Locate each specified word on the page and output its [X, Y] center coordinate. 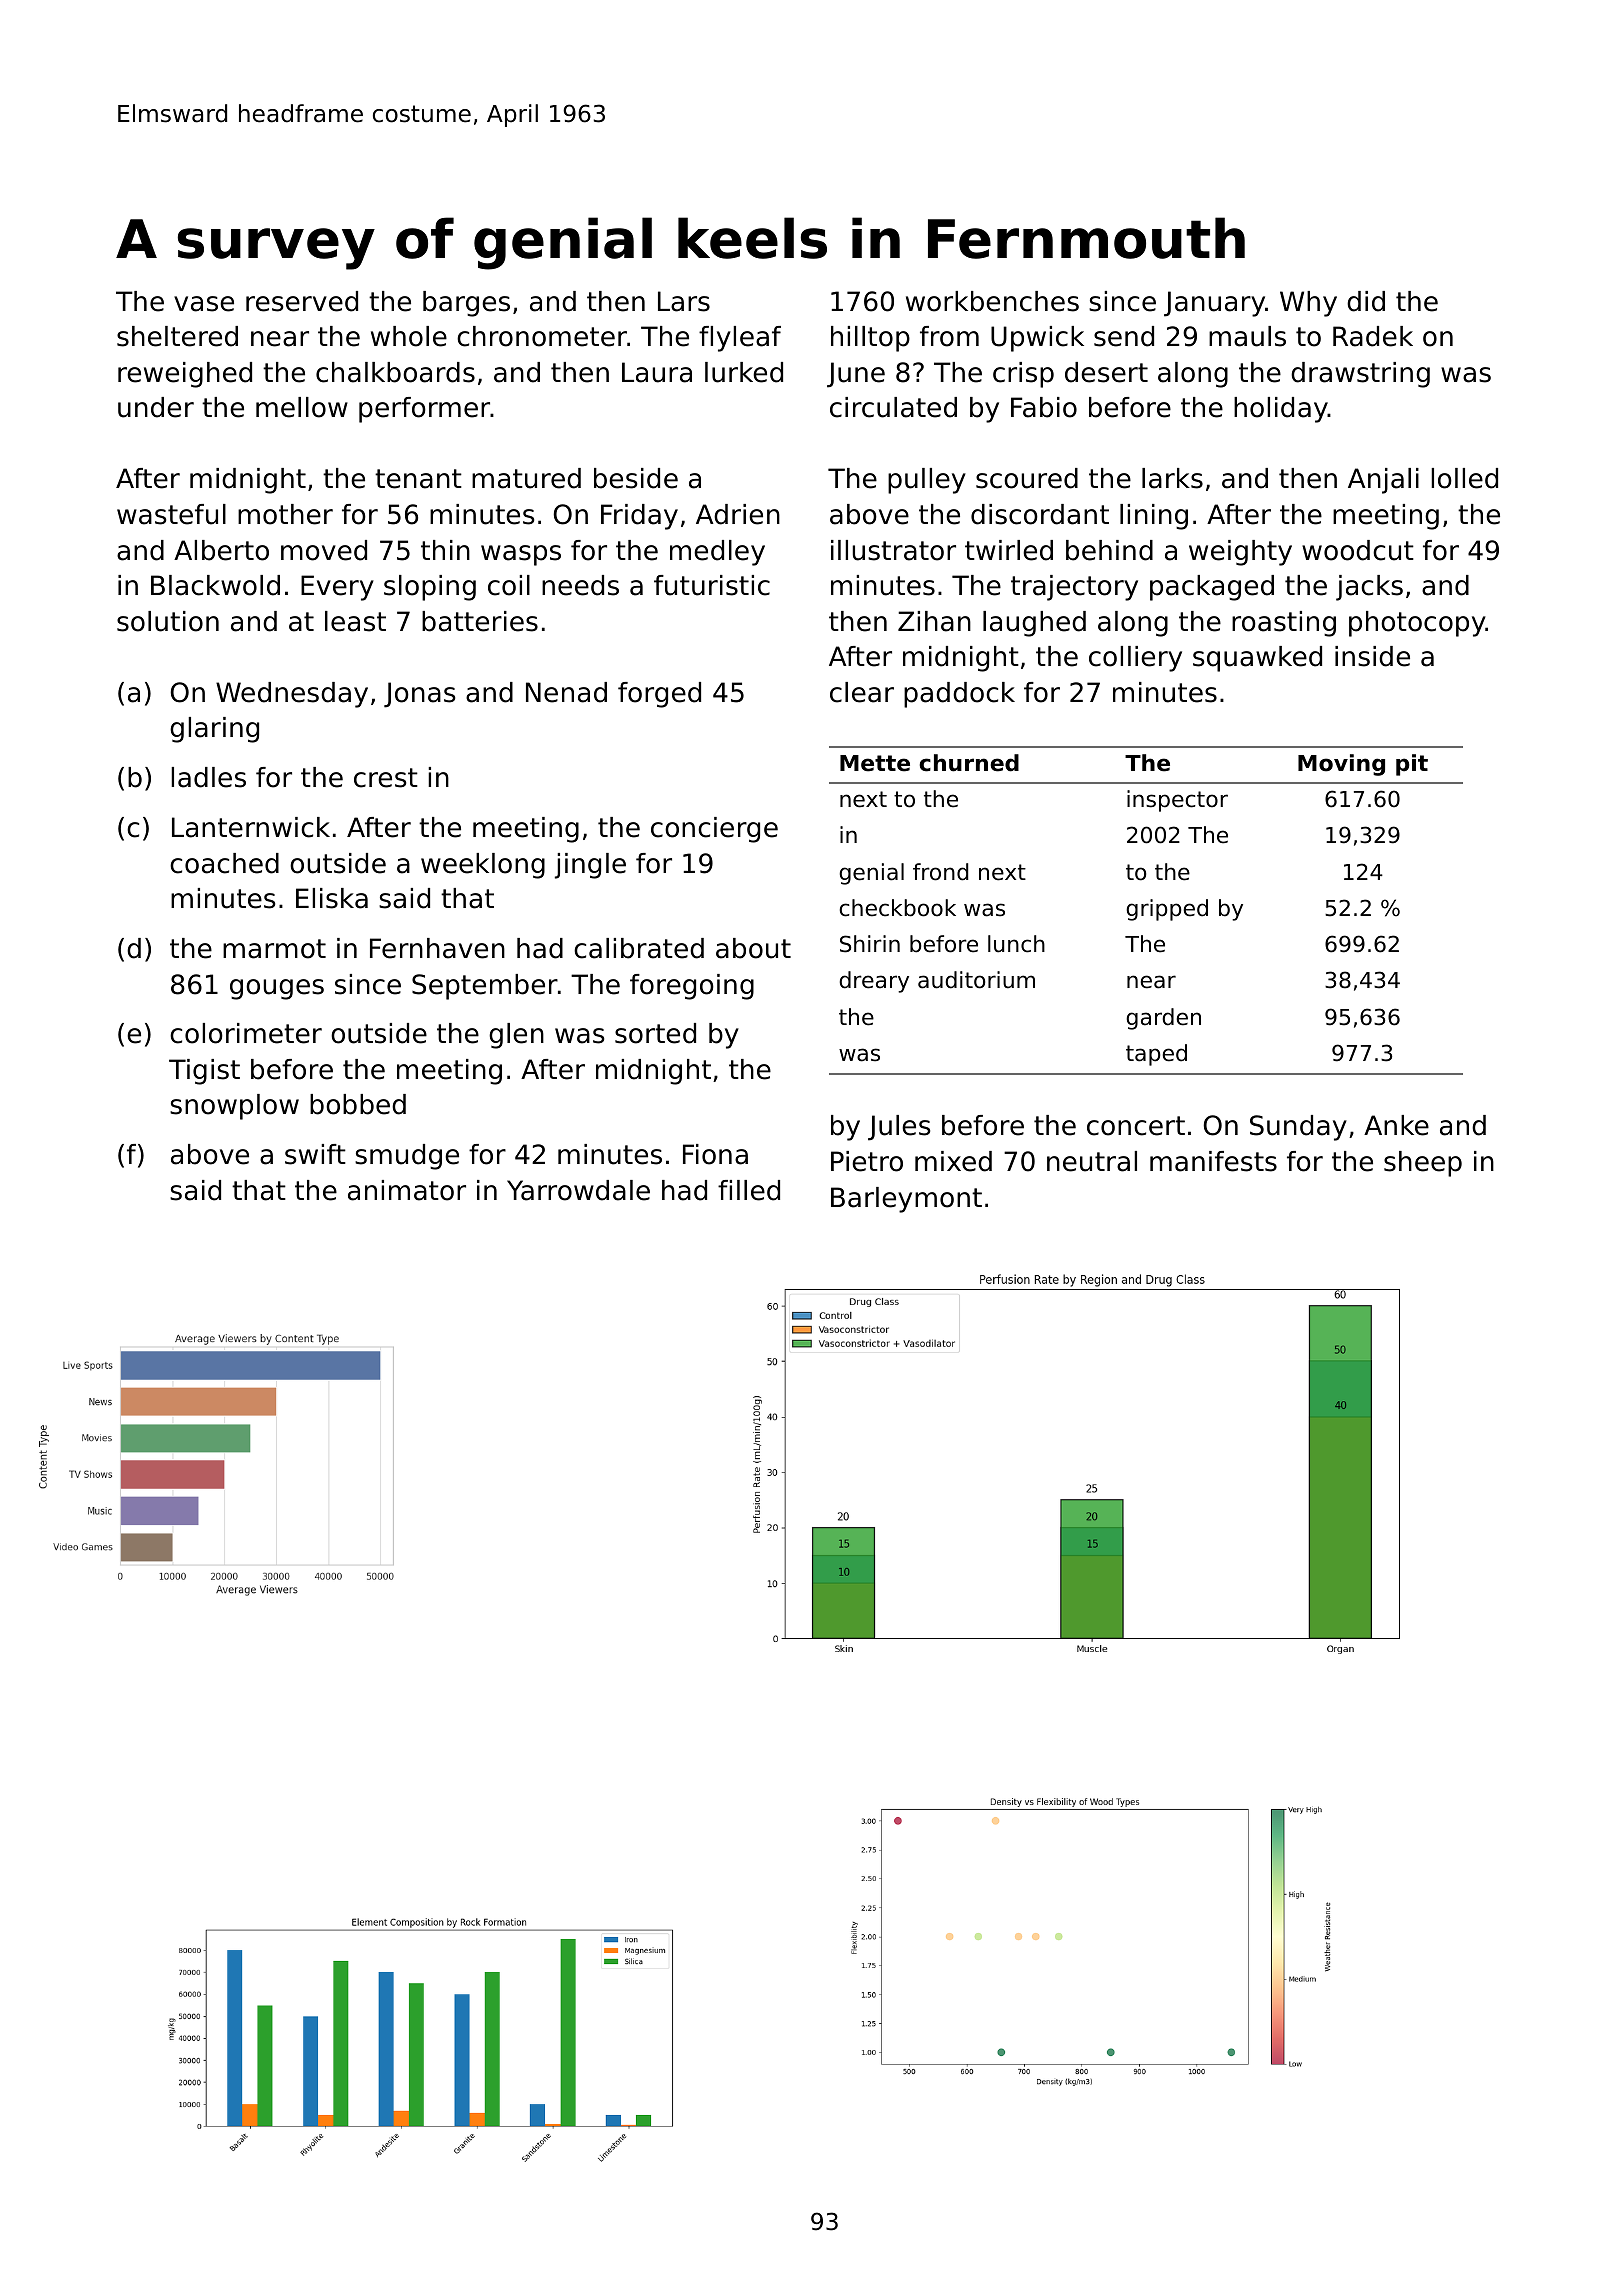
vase [204, 304]
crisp [1023, 375]
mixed [953, 1161]
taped [1156, 1055]
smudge [407, 1157]
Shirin [870, 944]
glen [516, 1036]
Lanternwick [251, 827]
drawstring [1360, 375]
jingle [590, 866]
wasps [521, 555]
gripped [1167, 910]
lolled [1464, 478]
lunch [1016, 944]
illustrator [893, 550]
